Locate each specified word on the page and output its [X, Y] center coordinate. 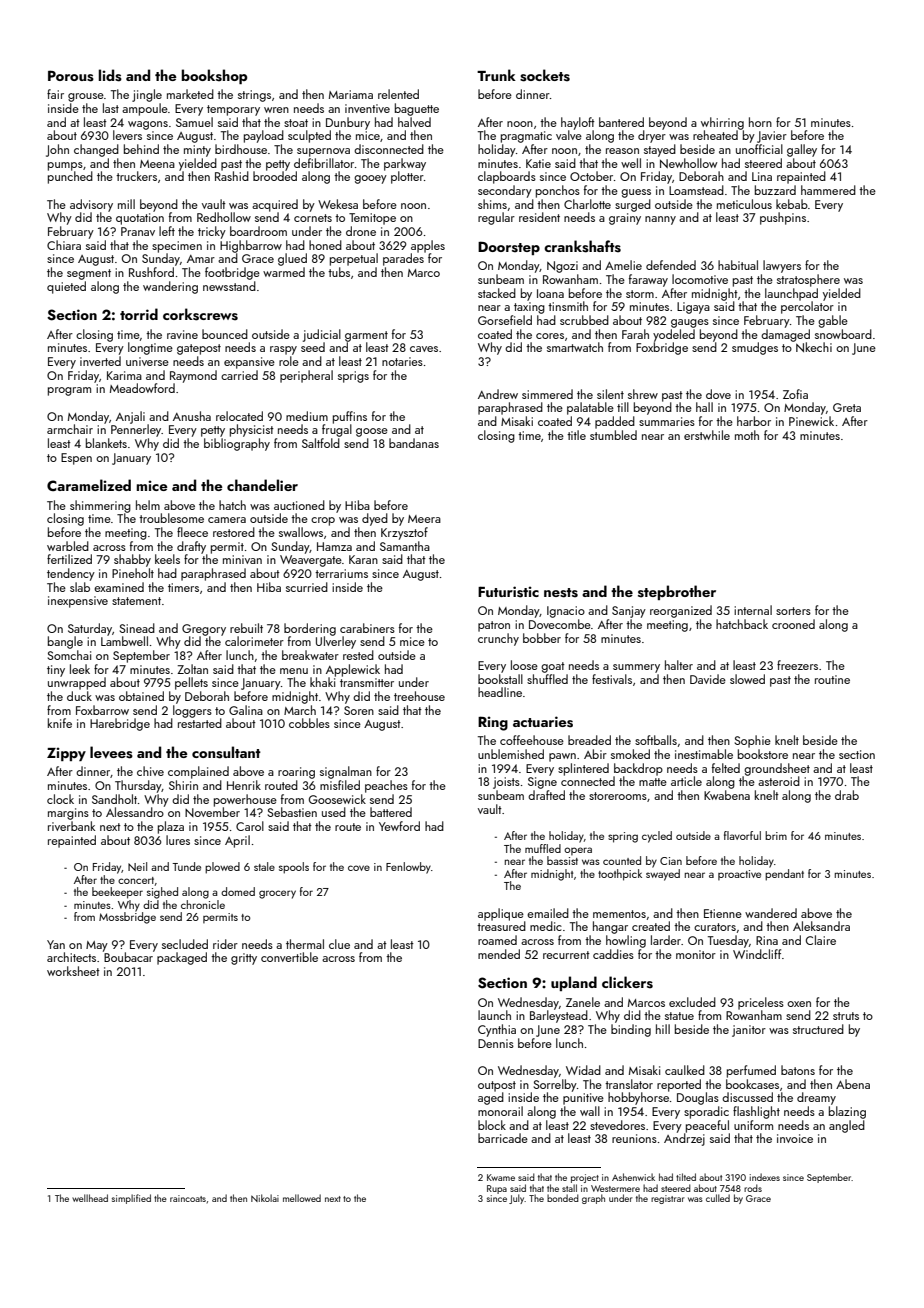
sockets [545, 75]
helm [148, 505]
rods [753, 1188]
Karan [363, 559]
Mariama [351, 94]
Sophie [753, 741]
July [516, 1199]
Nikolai [265, 1198]
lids [110, 75]
